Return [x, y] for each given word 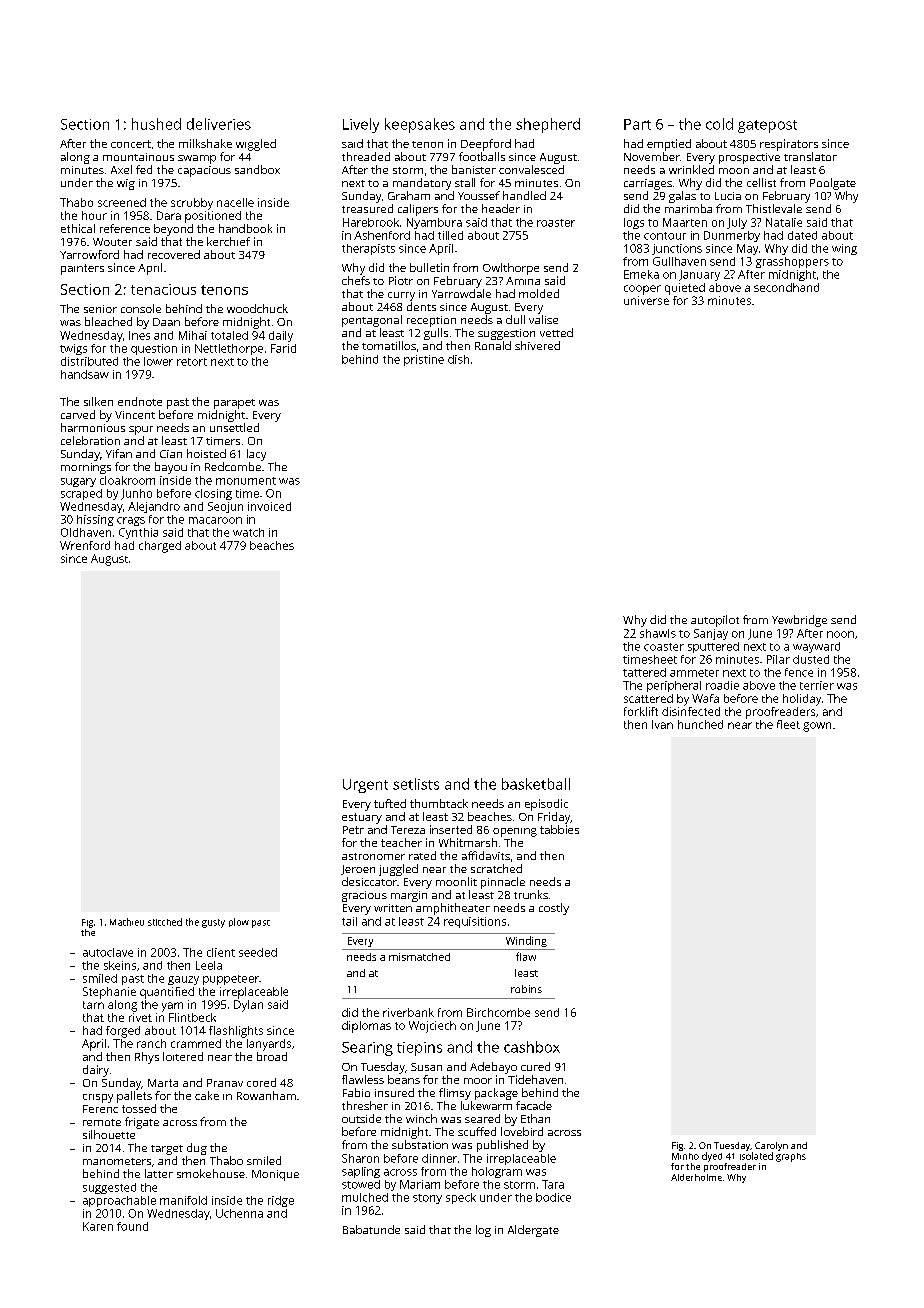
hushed [156, 124]
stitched [165, 922]
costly [554, 909]
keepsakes [420, 125]
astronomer [373, 856]
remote [102, 1122]
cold [719, 124]
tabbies [559, 829]
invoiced [269, 506]
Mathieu [127, 922]
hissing [95, 520]
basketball [536, 784]
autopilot [715, 621]
